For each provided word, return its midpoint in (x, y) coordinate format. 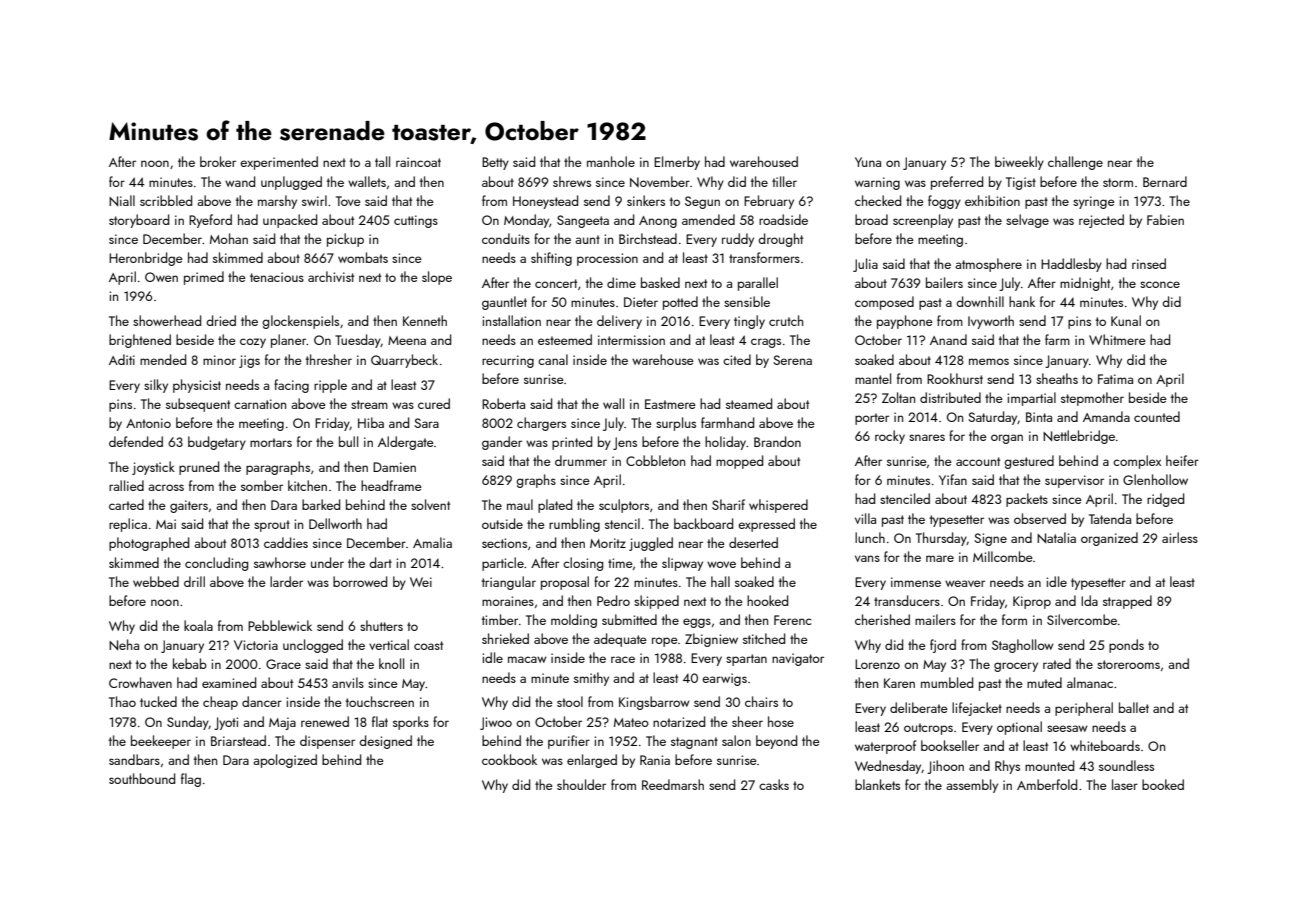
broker (218, 161)
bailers (944, 282)
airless (1180, 537)
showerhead (167, 320)
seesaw (1067, 728)
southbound (142, 778)
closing (583, 564)
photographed (149, 544)
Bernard (1165, 181)
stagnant (694, 743)
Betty (495, 163)
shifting (551, 259)
